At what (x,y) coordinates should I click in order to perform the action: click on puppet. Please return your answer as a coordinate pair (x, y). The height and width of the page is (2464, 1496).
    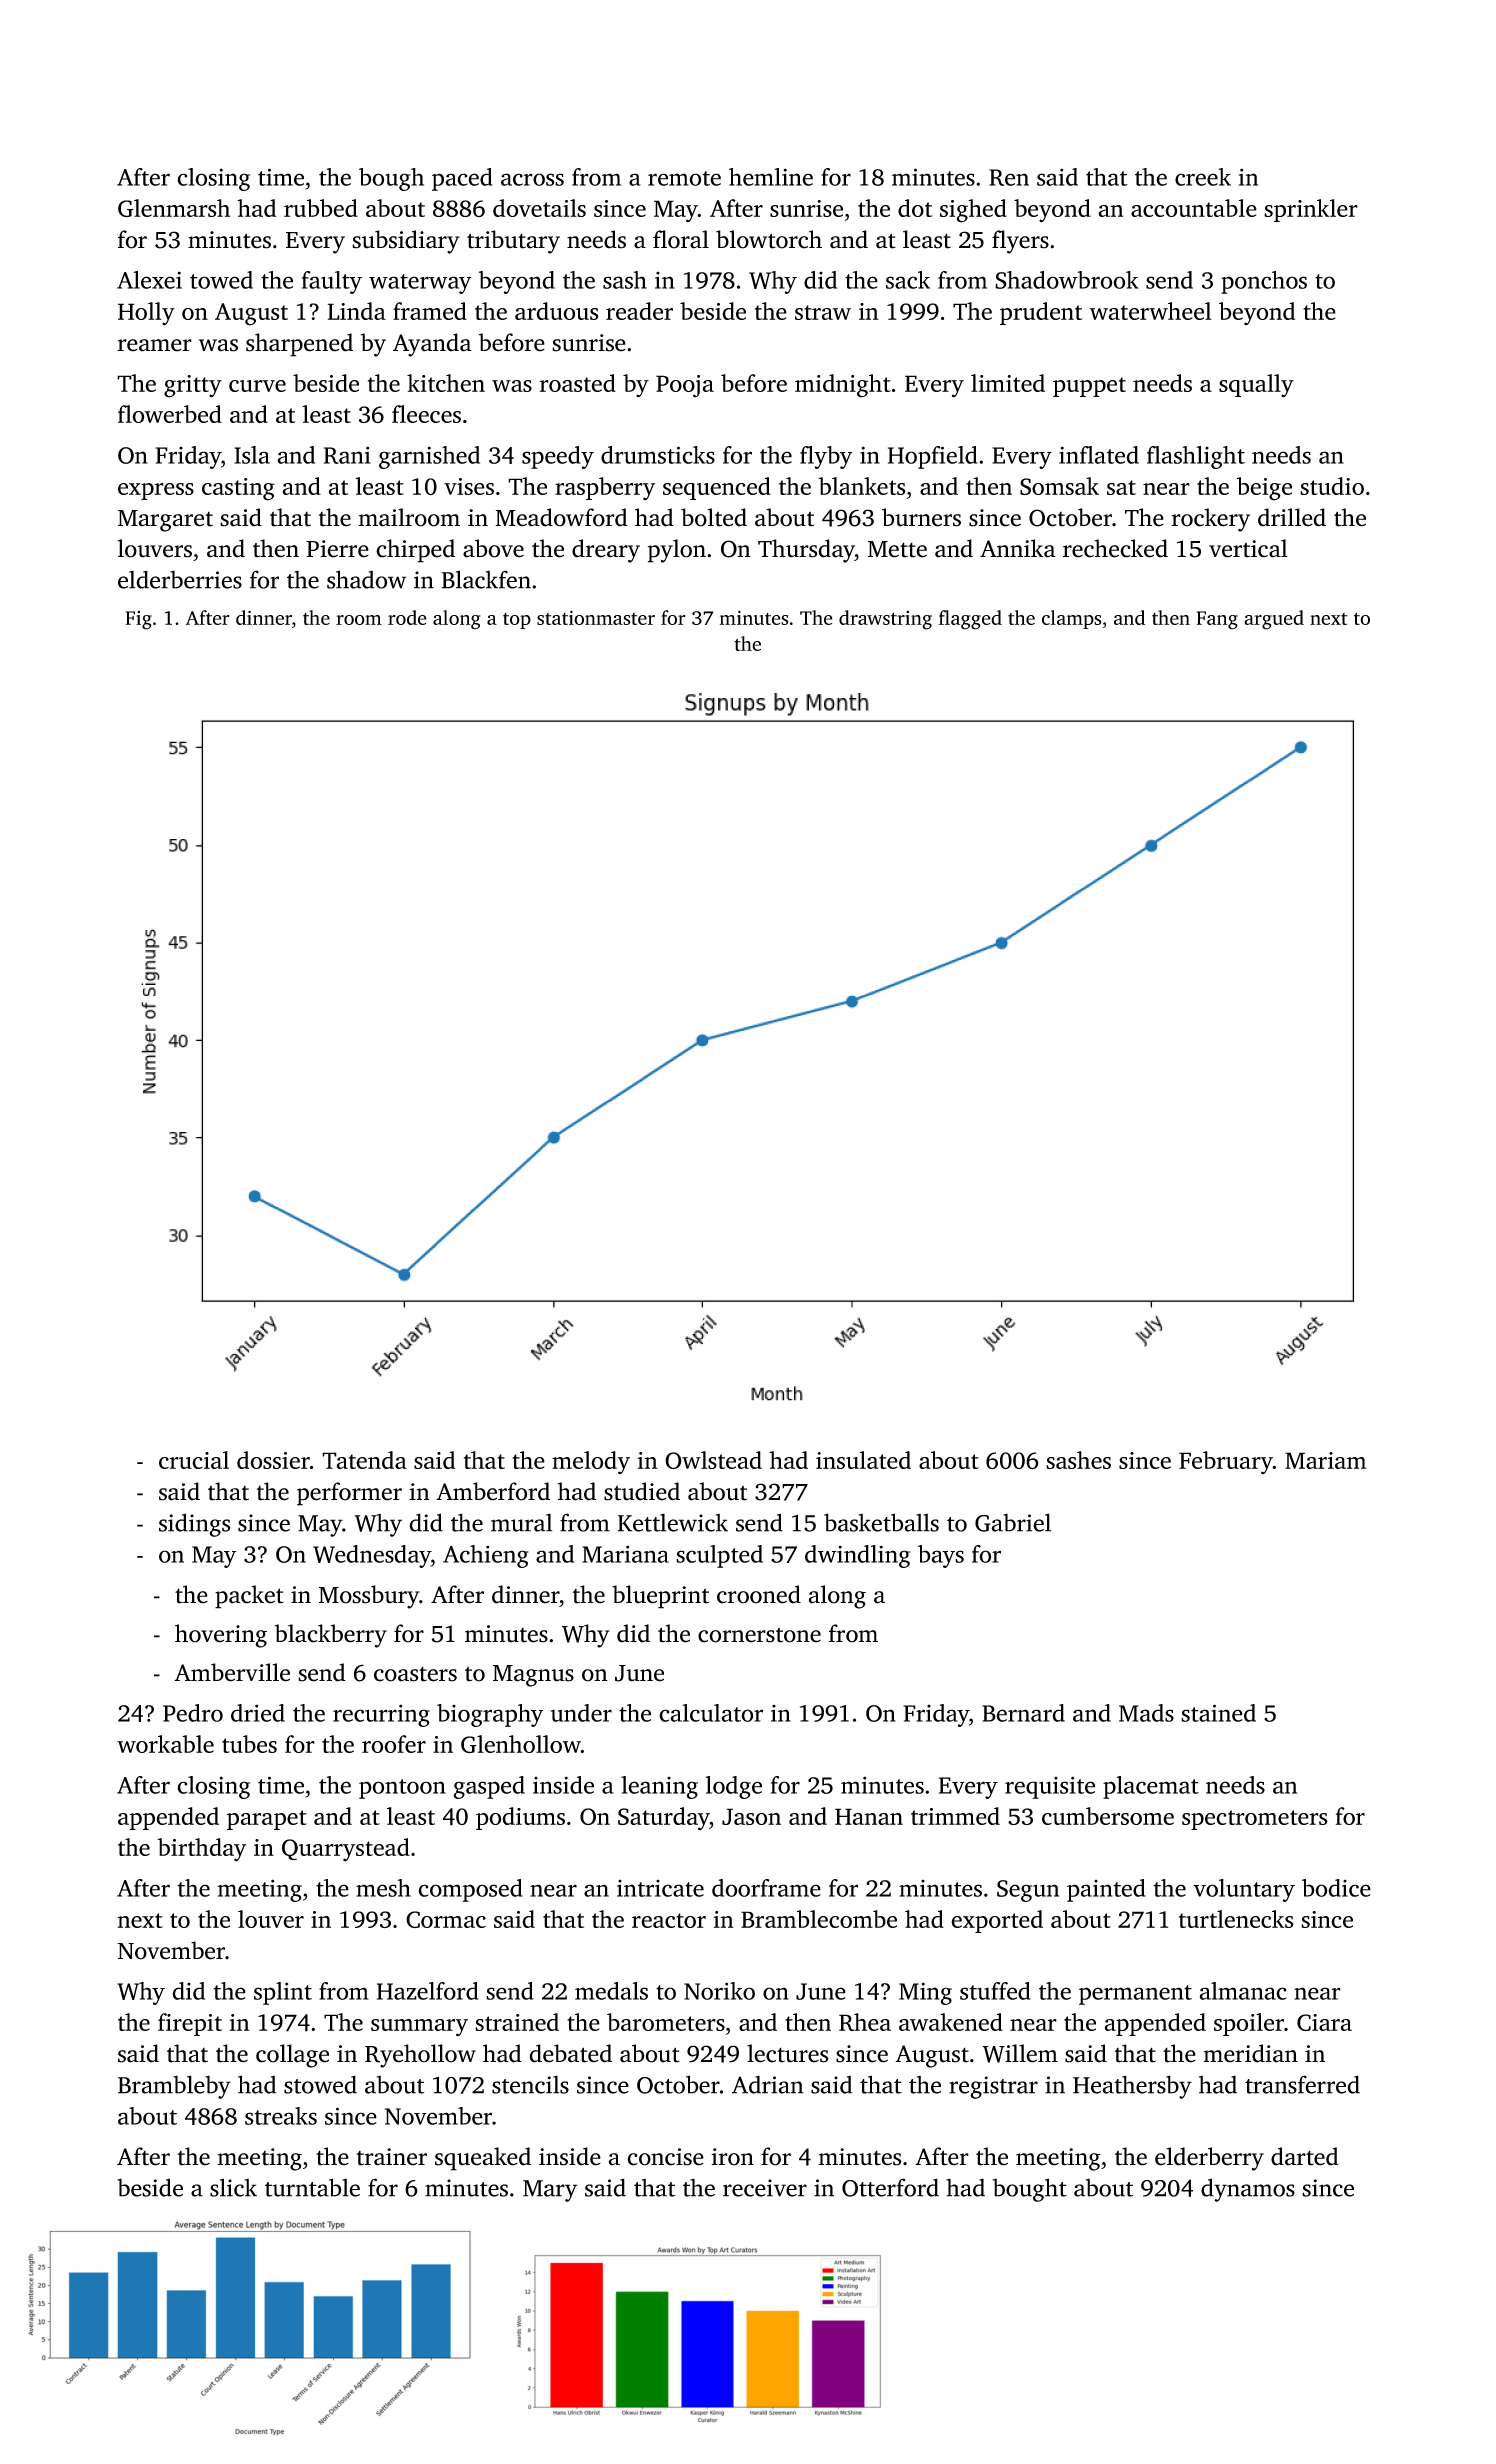
    Looking at the image, I should click on (1089, 387).
